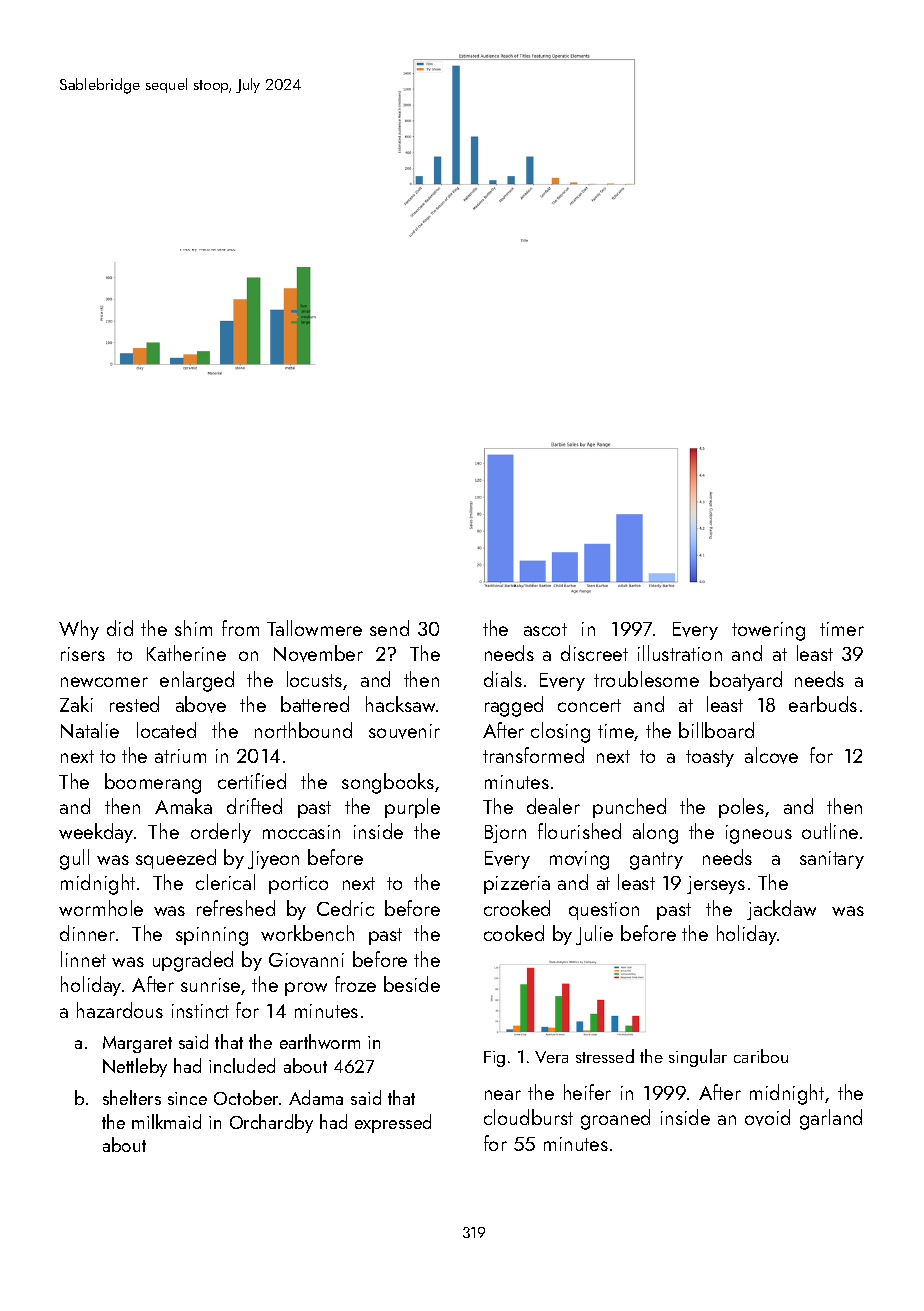 Image resolution: width=924 pixels, height=1311 pixels. What do you see at coordinates (746, 681) in the screenshot?
I see `boatyard` at bounding box center [746, 681].
